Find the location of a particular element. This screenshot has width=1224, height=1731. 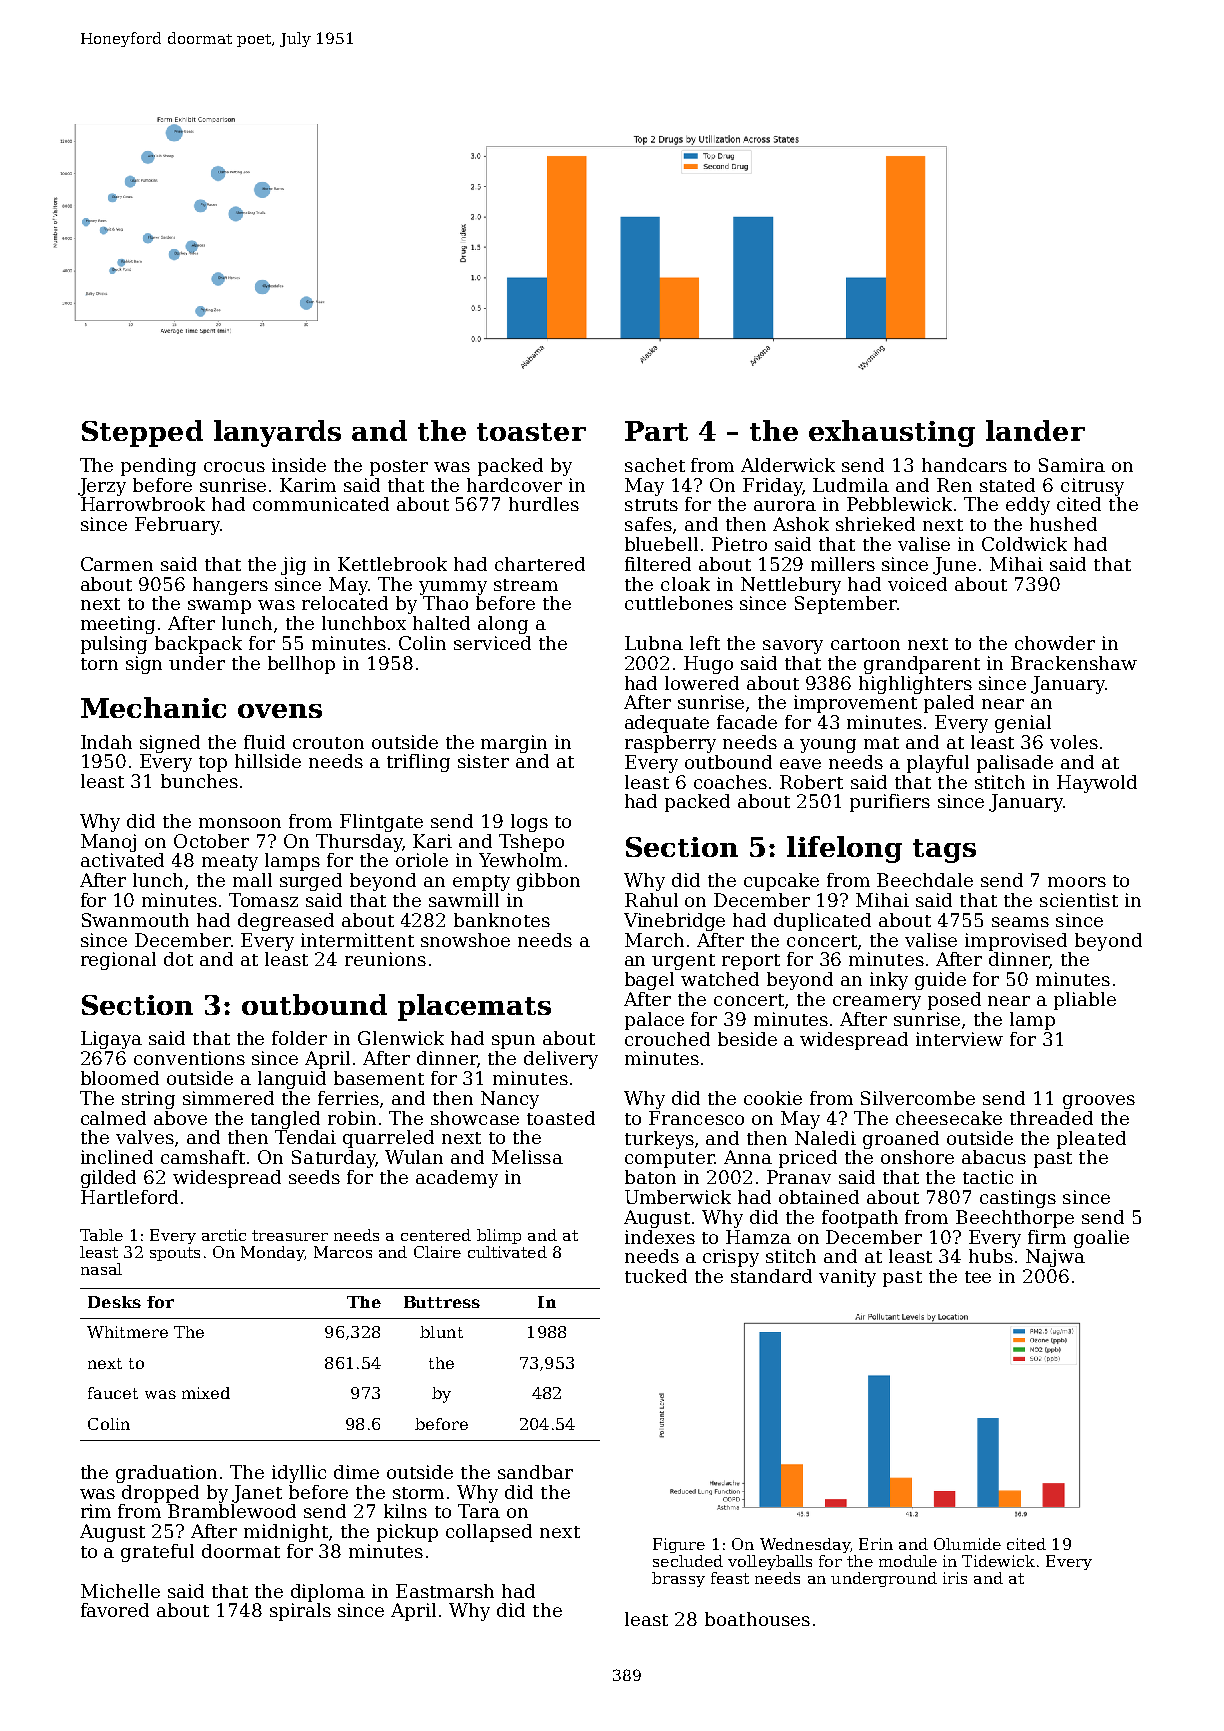

interview is located at coordinates (959, 1039).
